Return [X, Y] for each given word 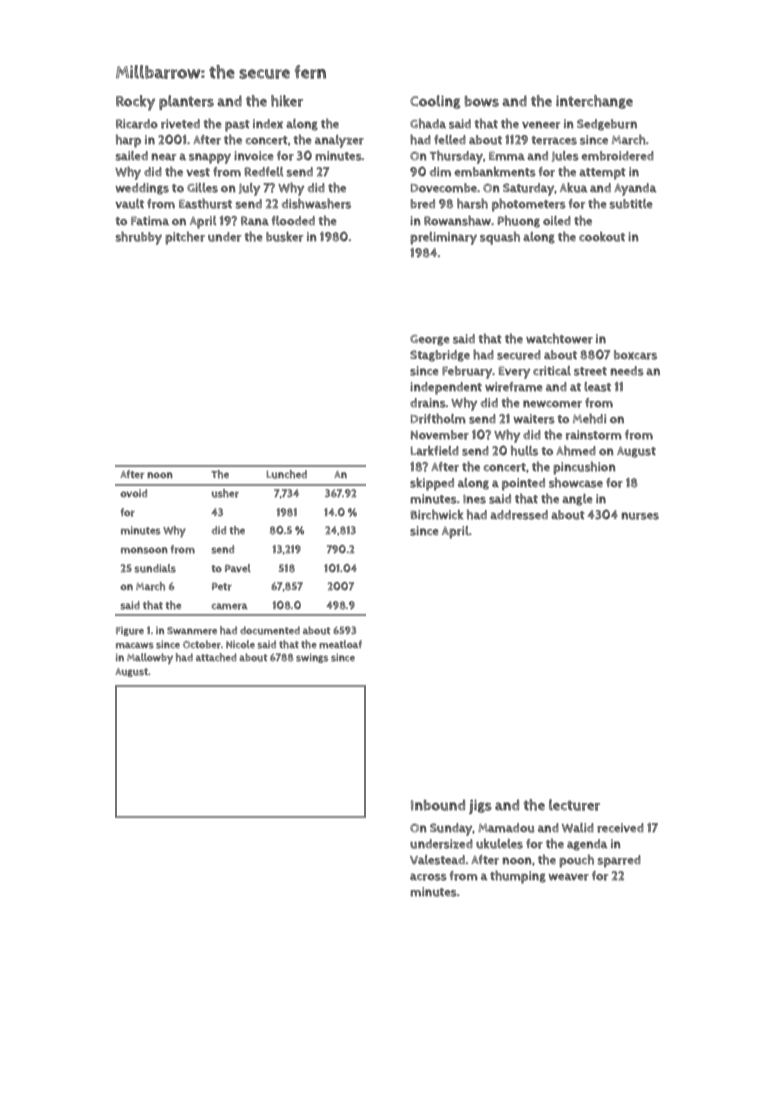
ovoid [133, 493]
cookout [602, 237]
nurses [640, 516]
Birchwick [437, 514]
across [428, 877]
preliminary [443, 238]
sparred [619, 861]
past [237, 126]
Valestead [437, 860]
